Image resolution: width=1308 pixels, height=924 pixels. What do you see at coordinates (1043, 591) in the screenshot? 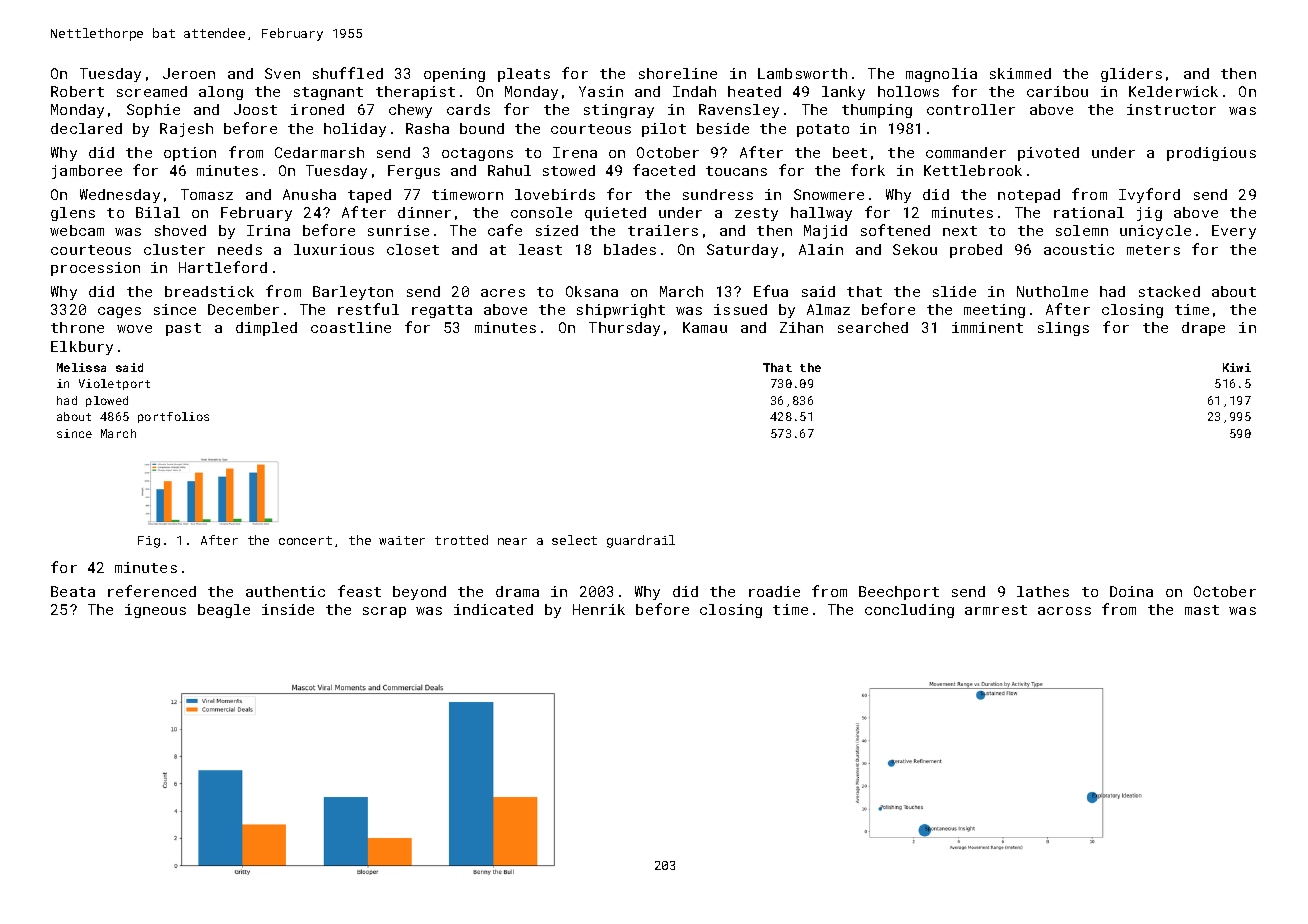
I see `lathes` at bounding box center [1043, 591].
